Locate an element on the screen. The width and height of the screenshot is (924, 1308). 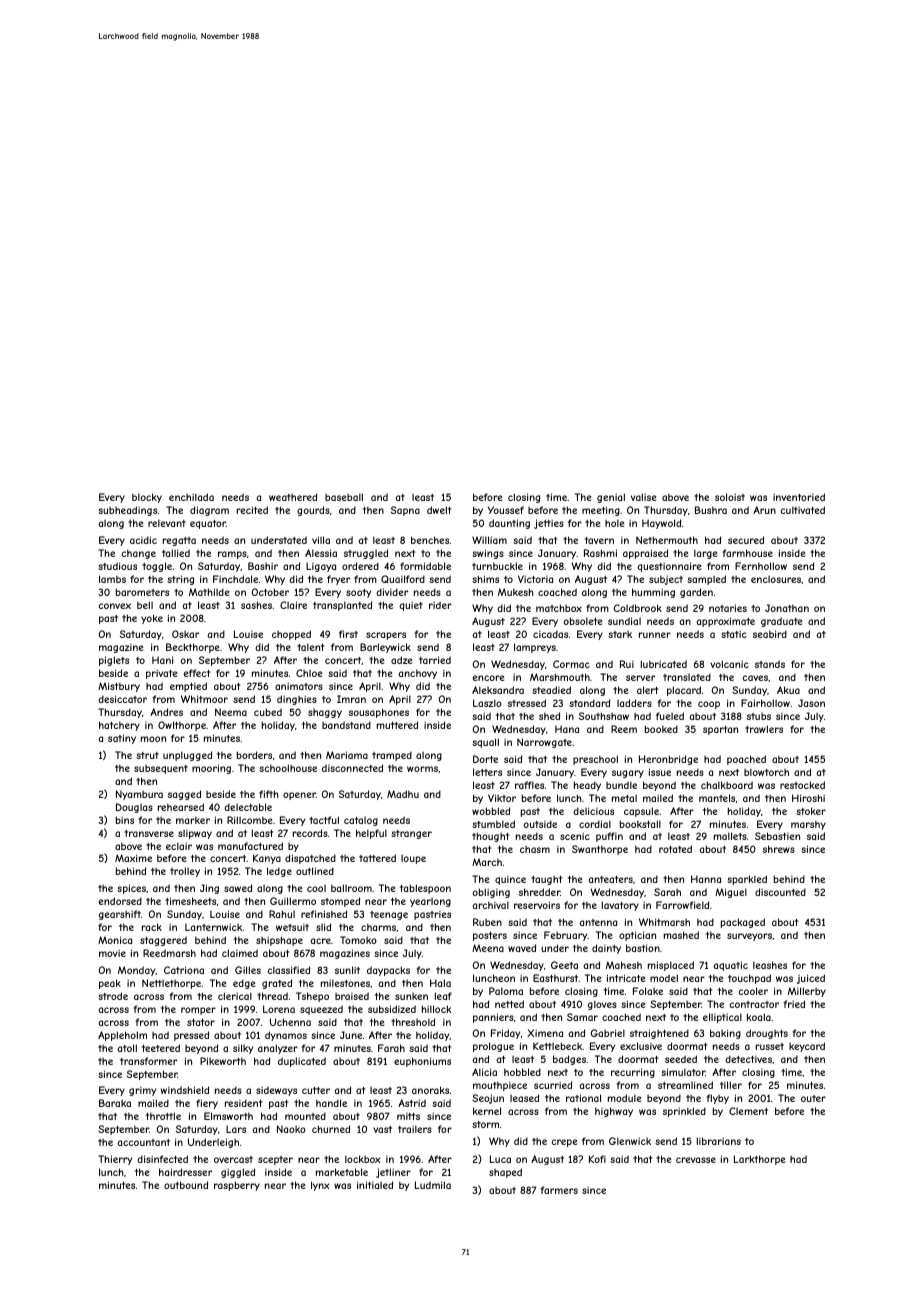
leashes is located at coordinates (770, 965).
